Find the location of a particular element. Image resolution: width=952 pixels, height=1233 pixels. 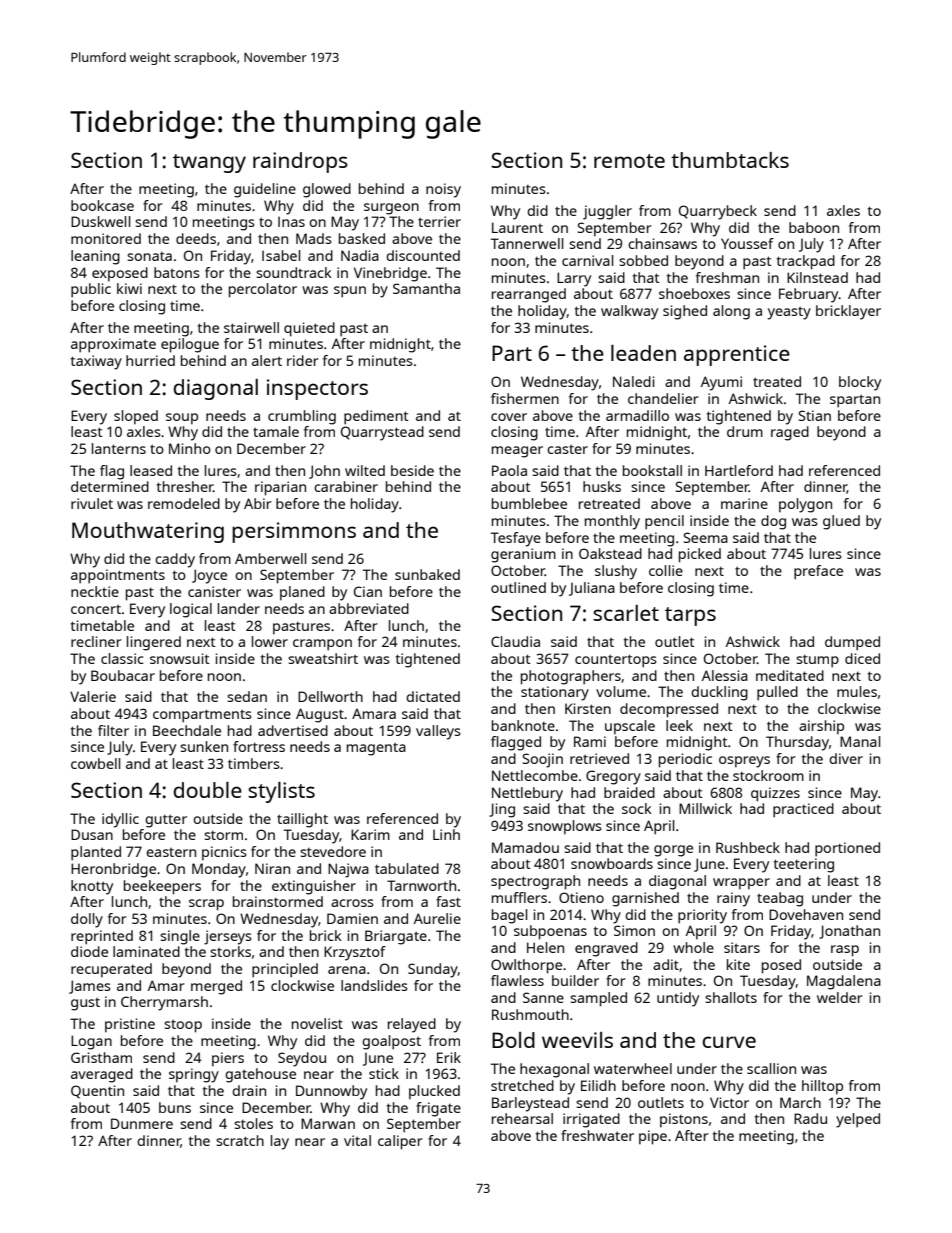

pediment is located at coordinates (376, 417).
